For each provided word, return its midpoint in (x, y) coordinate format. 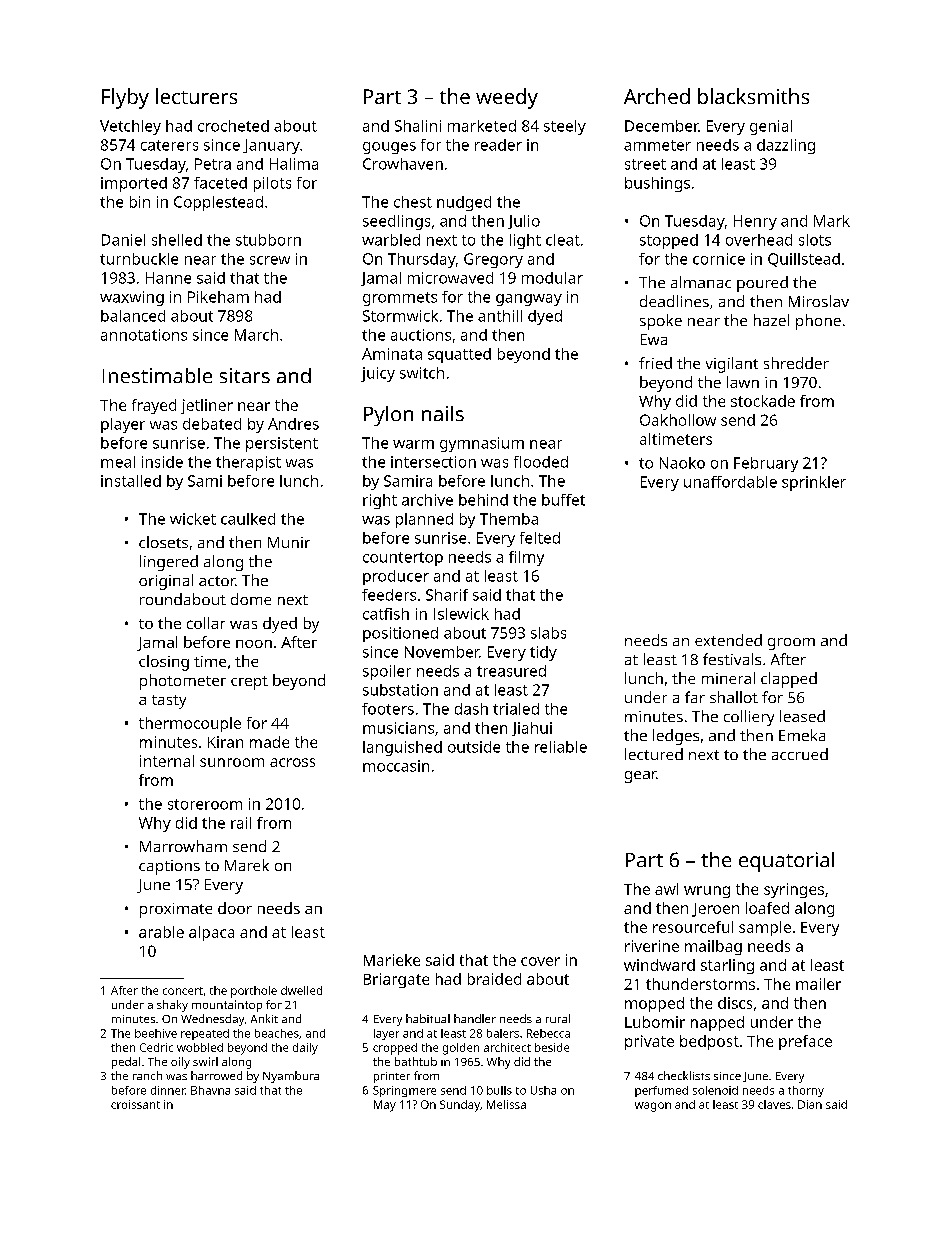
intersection (433, 462)
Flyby (125, 98)
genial (771, 127)
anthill (500, 316)
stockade (763, 401)
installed (131, 481)
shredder (796, 363)
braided (494, 979)
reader (498, 145)
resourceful (693, 927)
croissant (135, 1104)
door (235, 908)
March (256, 335)
